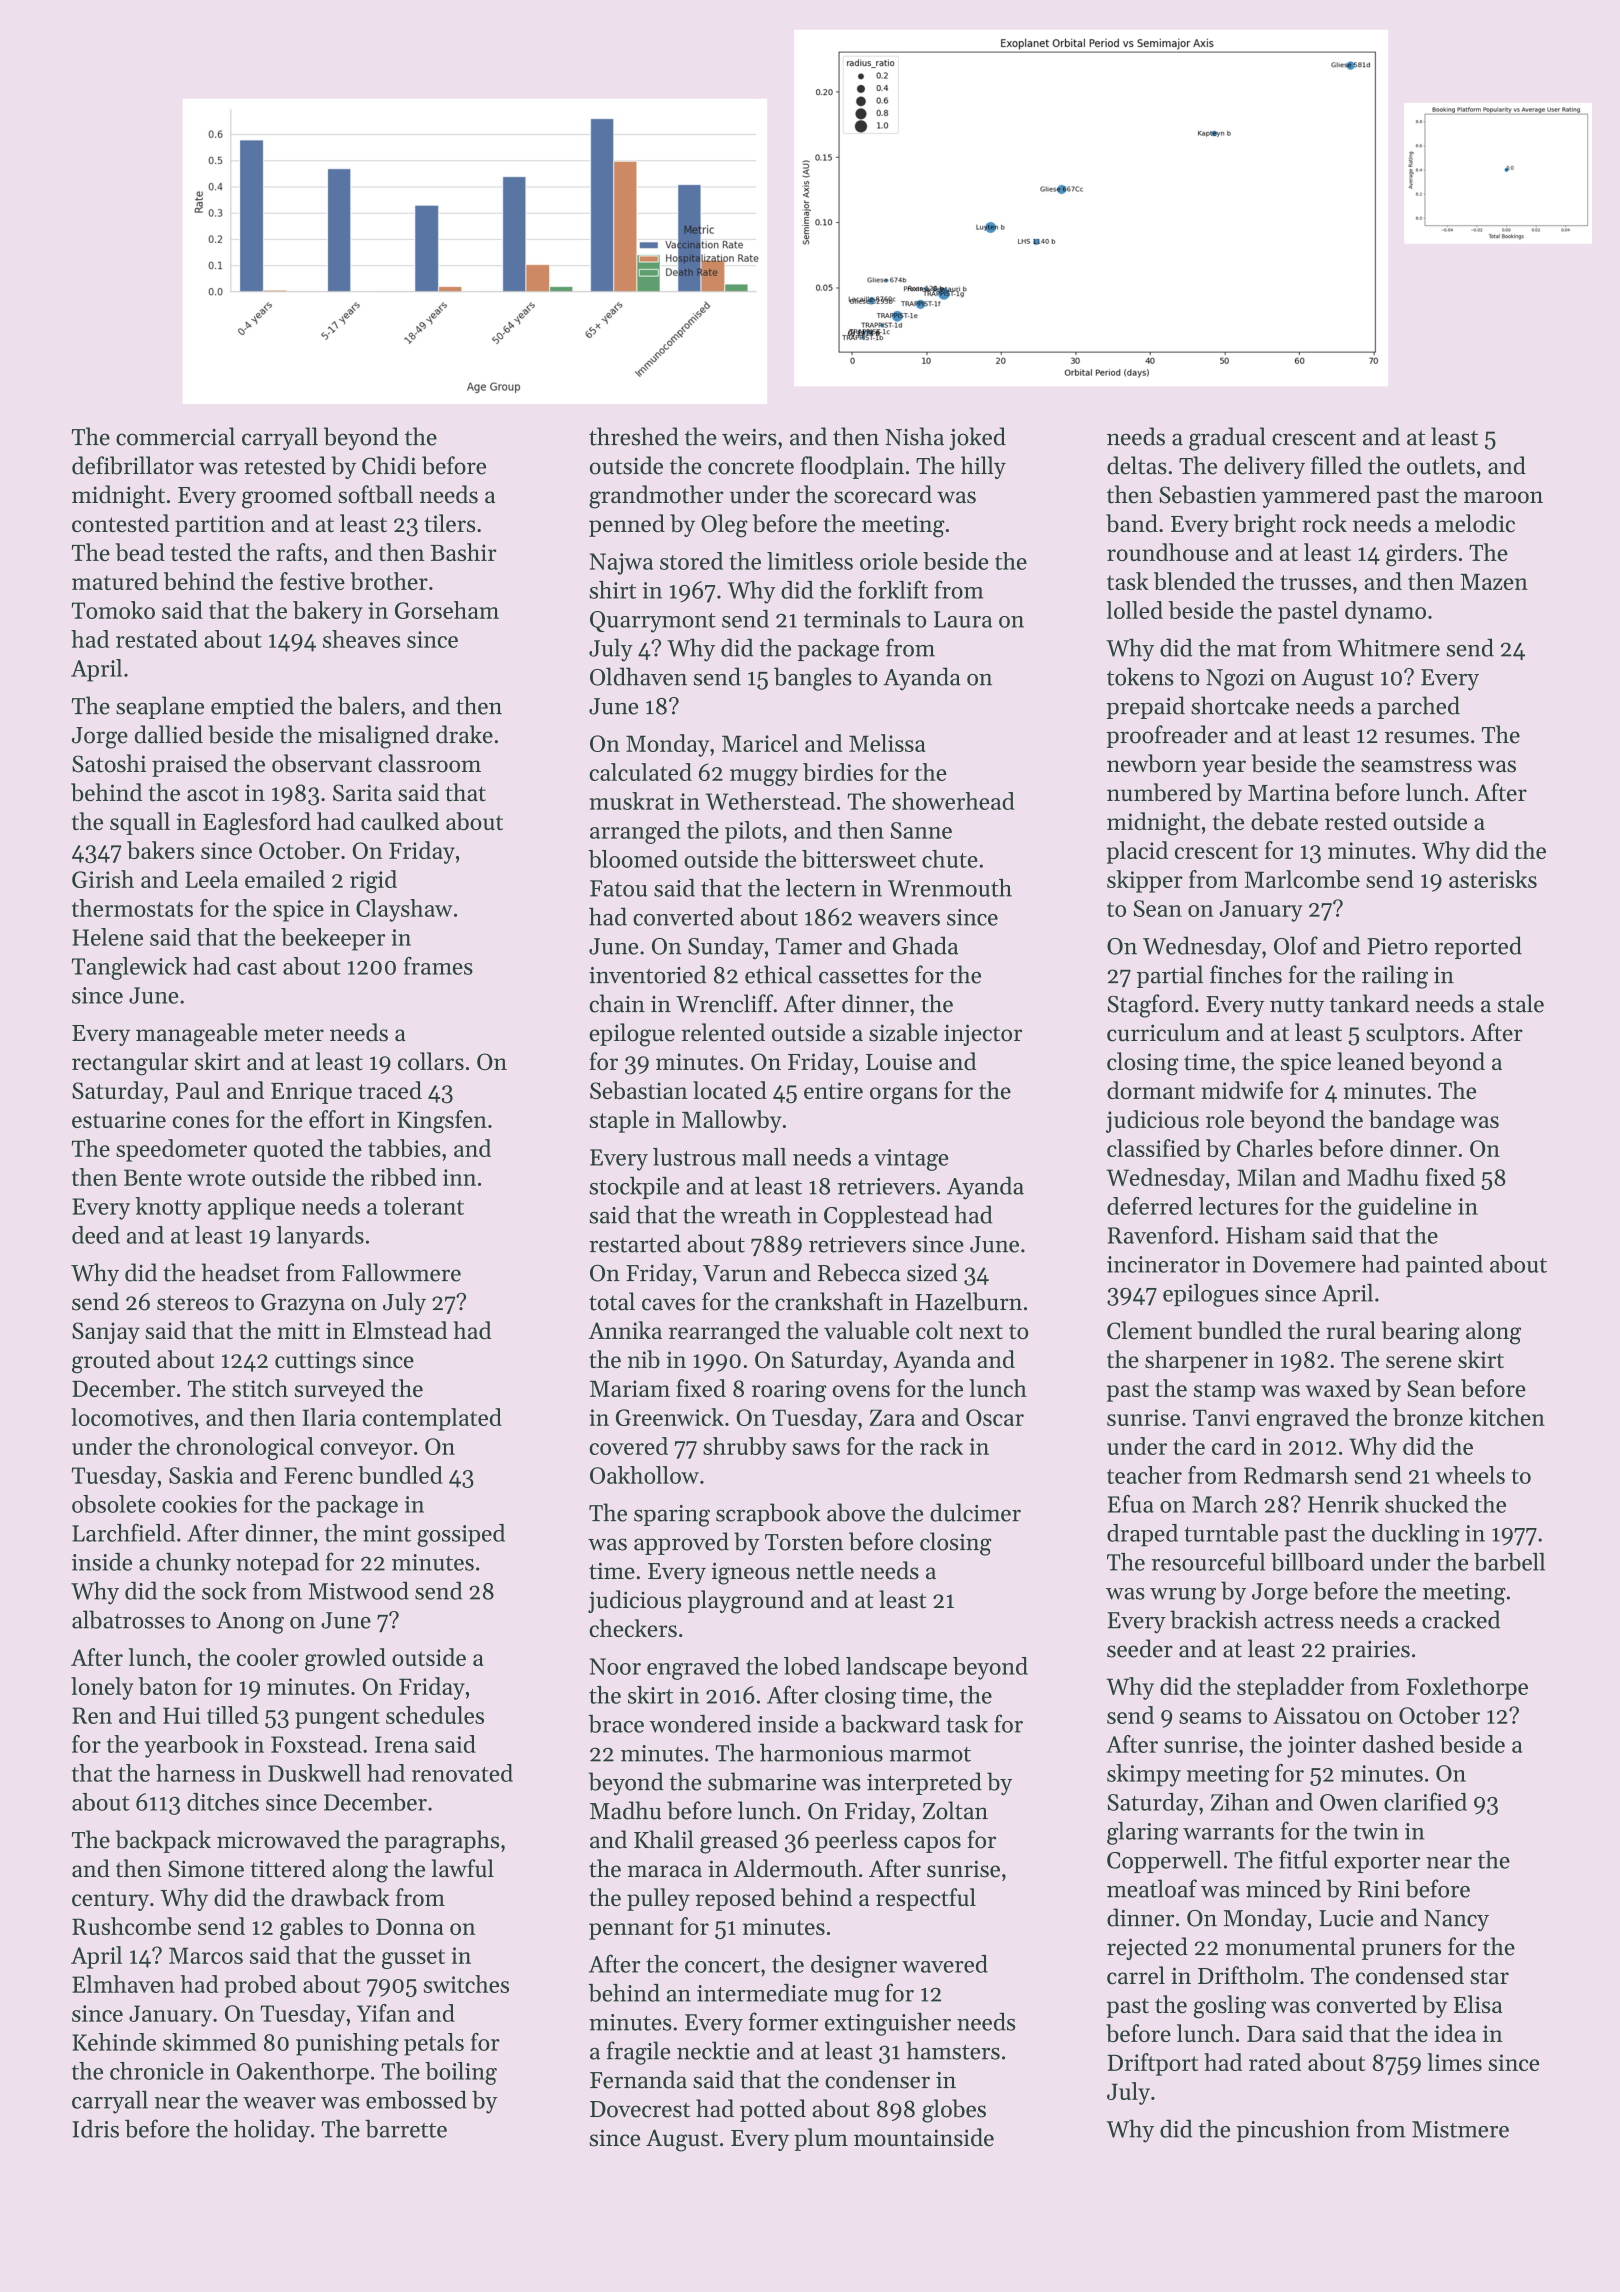 The height and width of the screenshot is (2292, 1620). I want to click on stitch, so click(260, 1388).
